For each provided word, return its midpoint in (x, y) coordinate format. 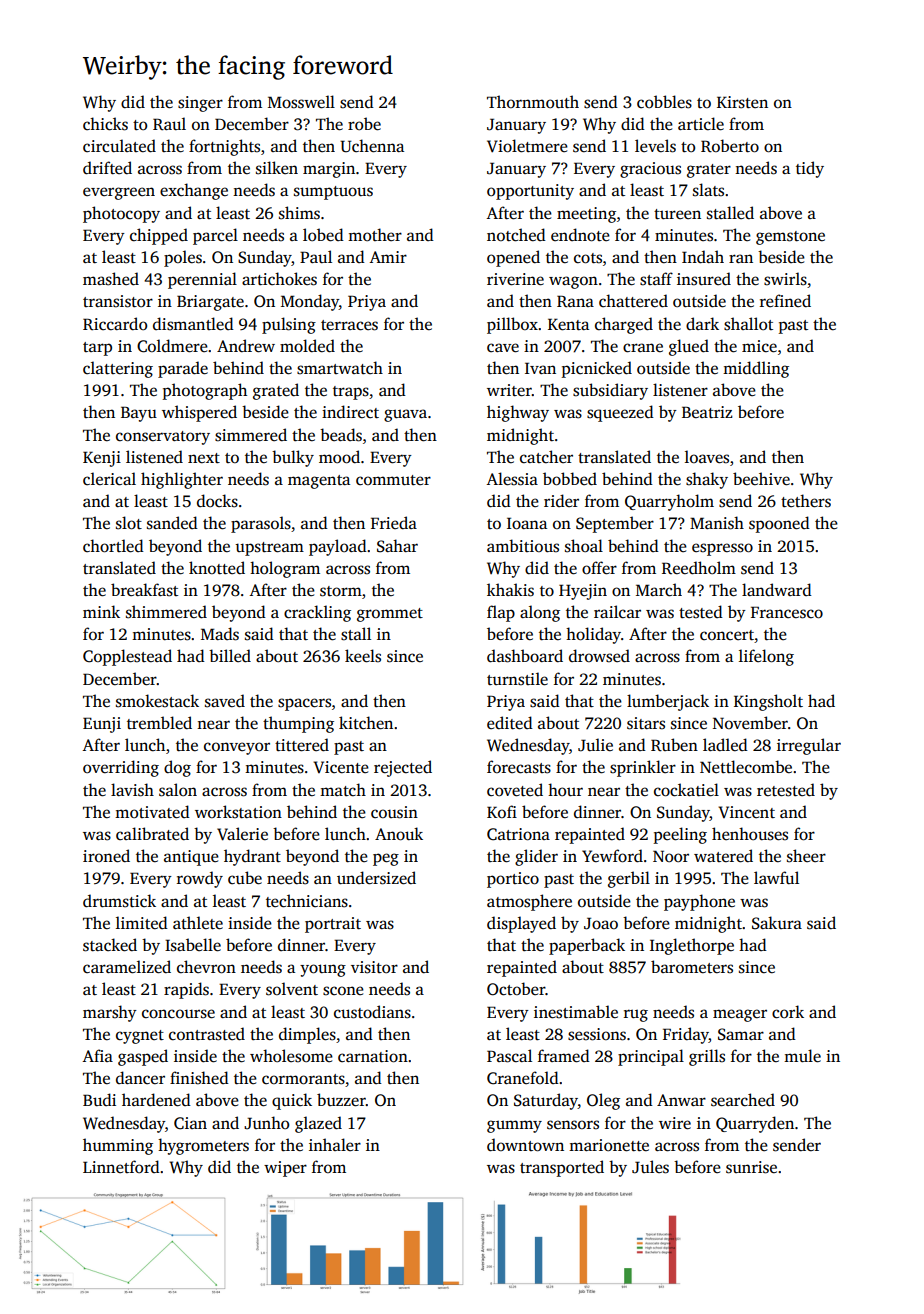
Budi (99, 1099)
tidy (810, 169)
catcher (546, 457)
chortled (113, 546)
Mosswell (301, 102)
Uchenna (372, 146)
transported (562, 1168)
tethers (806, 501)
